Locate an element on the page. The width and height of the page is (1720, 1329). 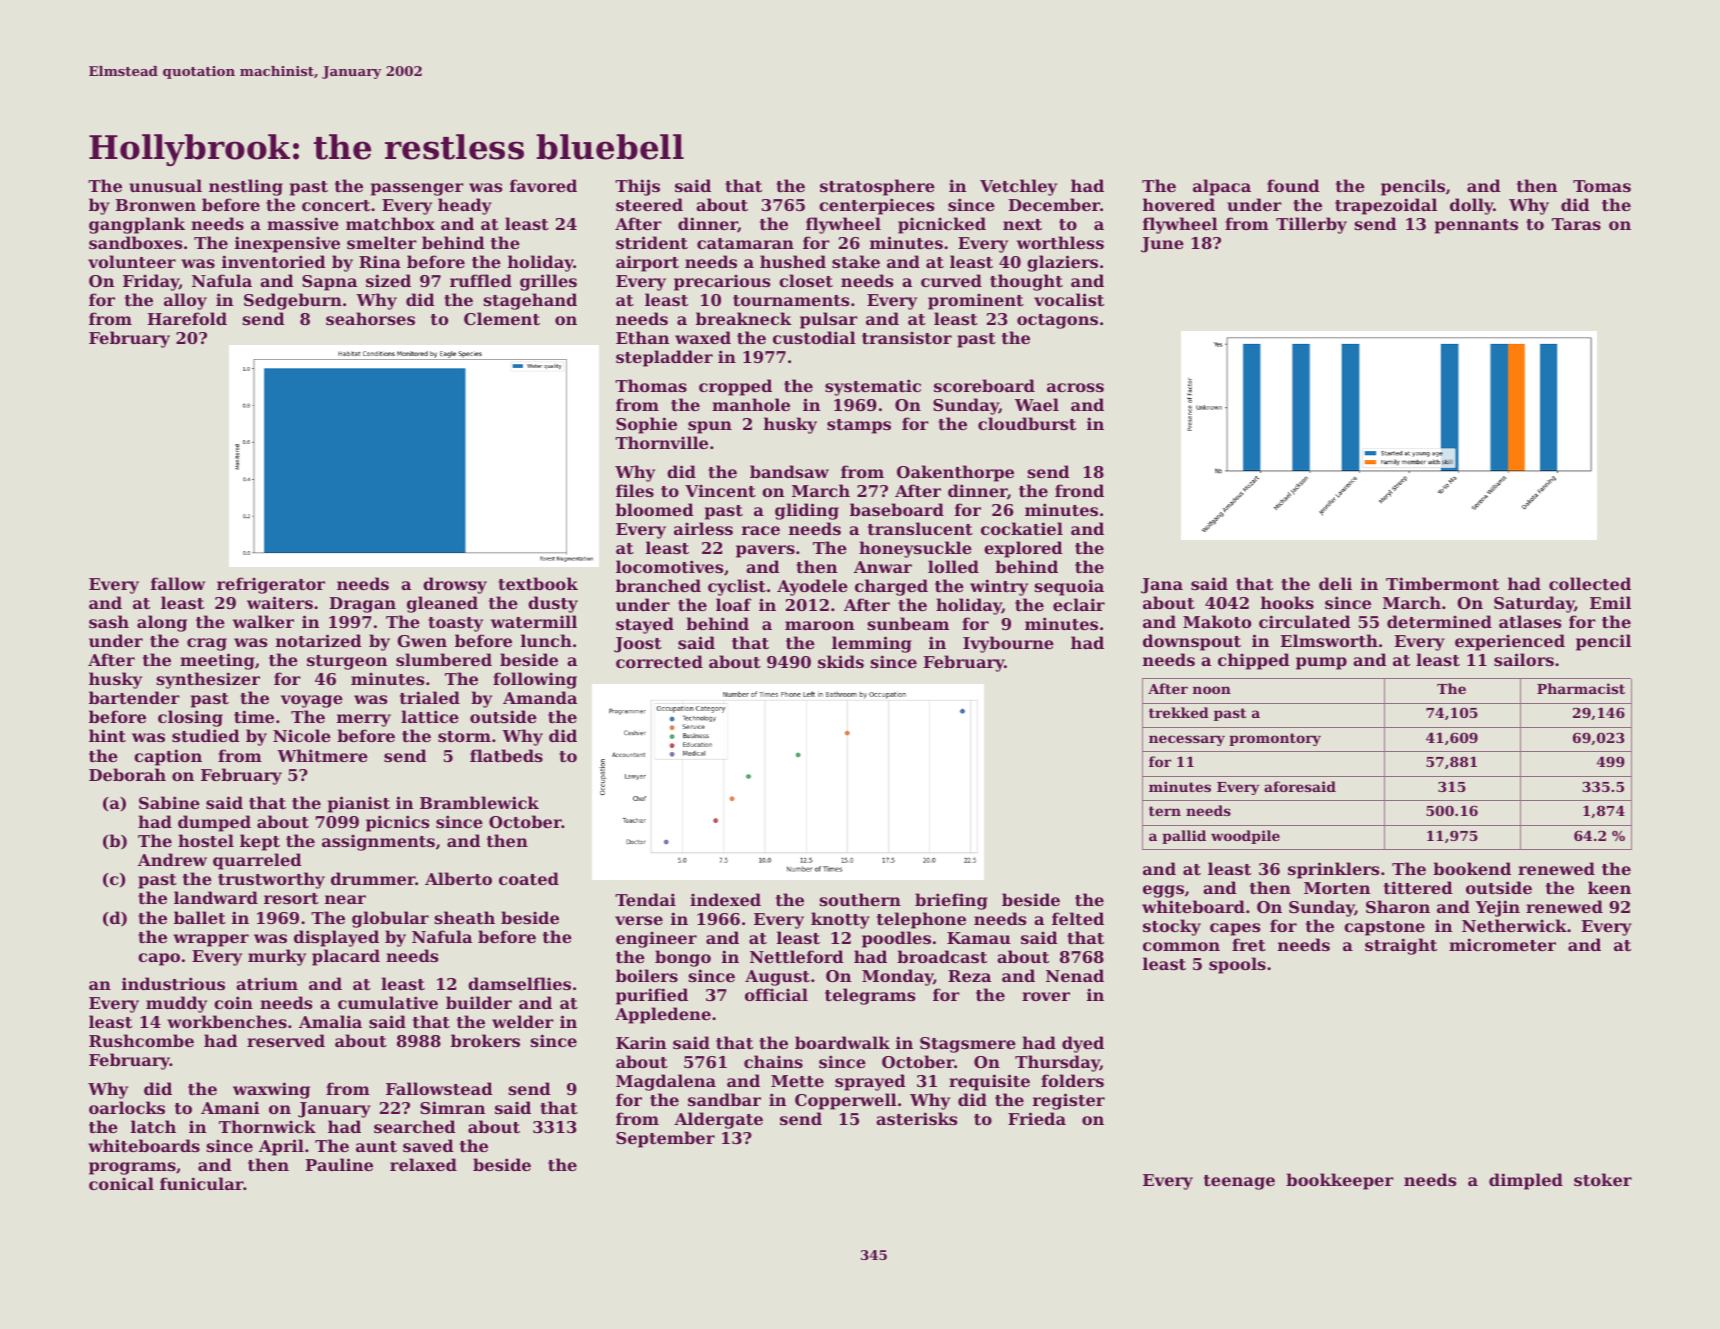
skids is located at coordinates (841, 661).
